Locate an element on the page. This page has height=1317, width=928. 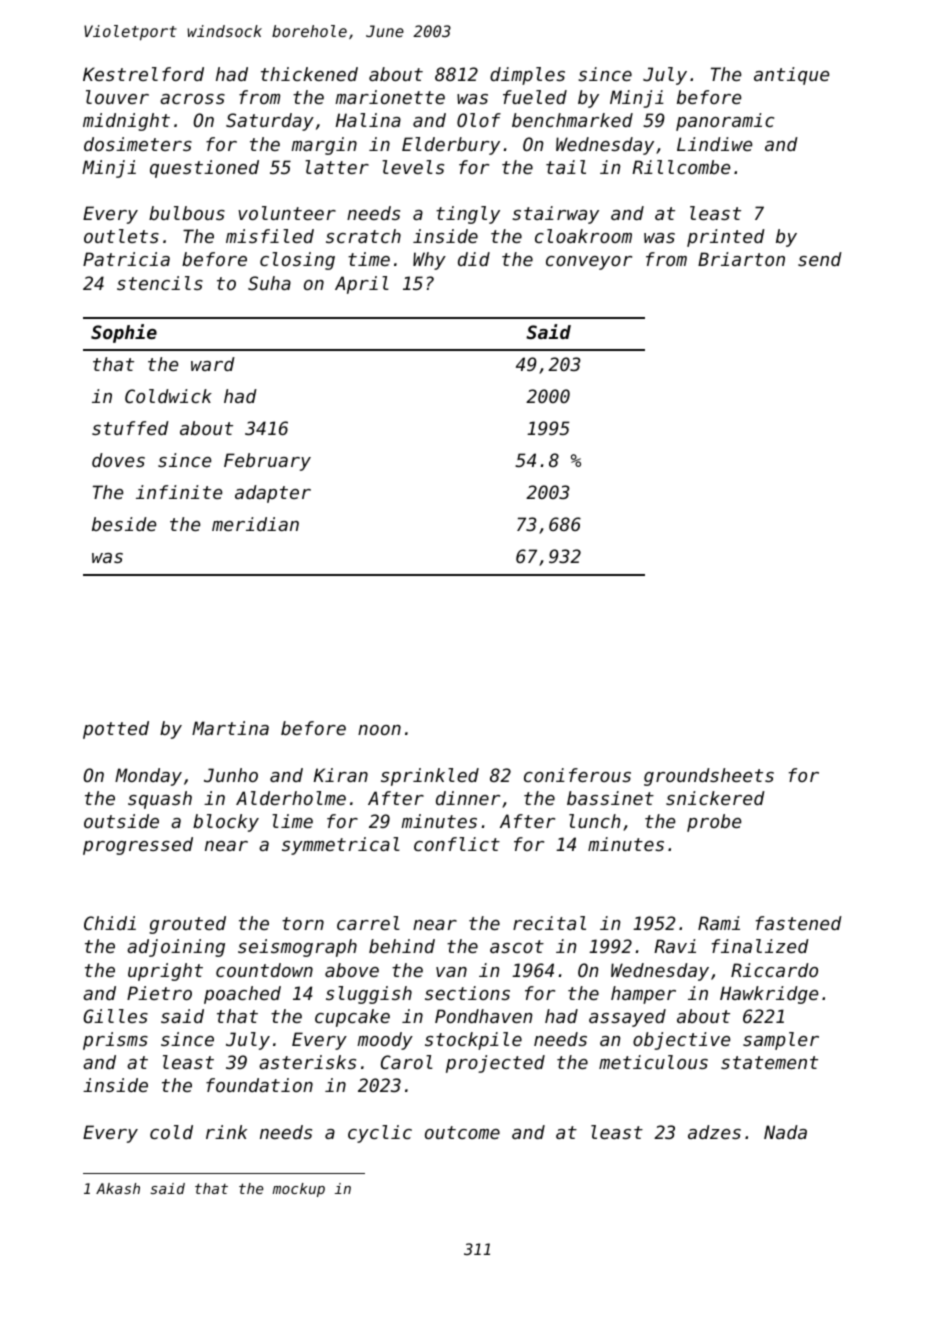
April is located at coordinates (362, 285).
